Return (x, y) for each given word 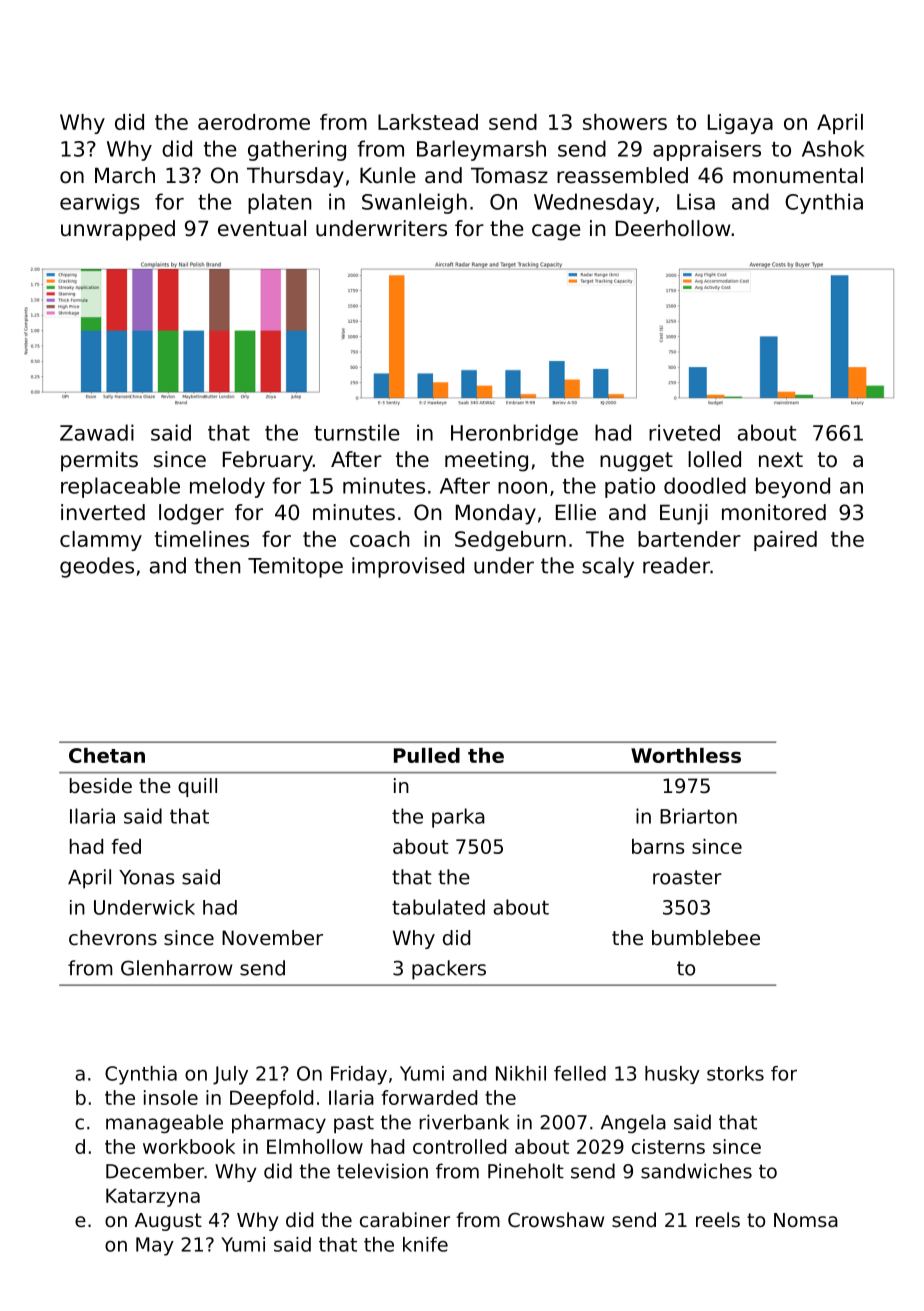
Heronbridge (514, 434)
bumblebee (706, 938)
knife (425, 1244)
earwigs (100, 204)
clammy (101, 541)
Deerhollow (673, 228)
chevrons (113, 938)
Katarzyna (153, 1197)
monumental (798, 175)
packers (449, 970)
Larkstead (428, 122)
